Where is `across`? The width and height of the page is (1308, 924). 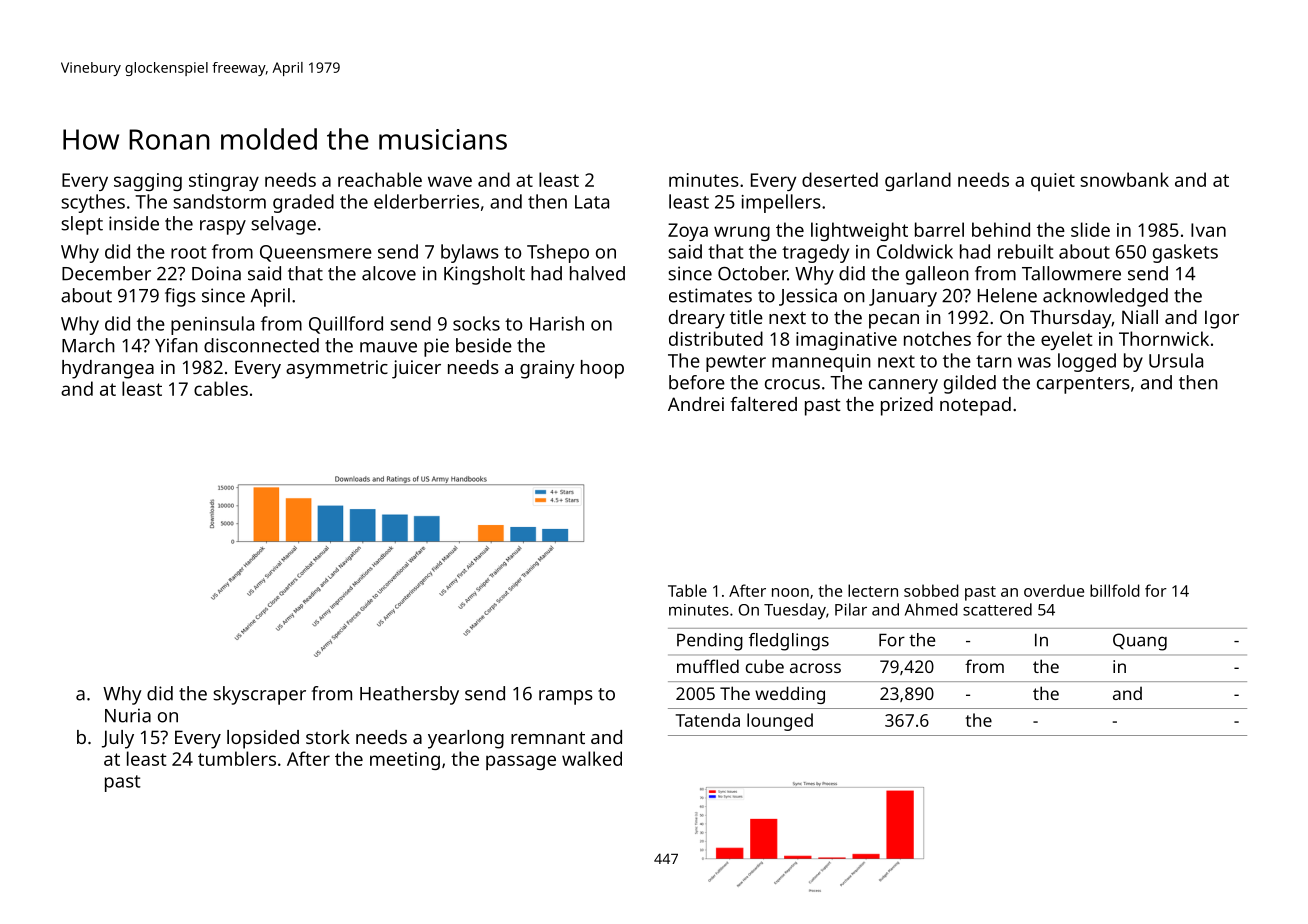
across is located at coordinates (815, 668).
